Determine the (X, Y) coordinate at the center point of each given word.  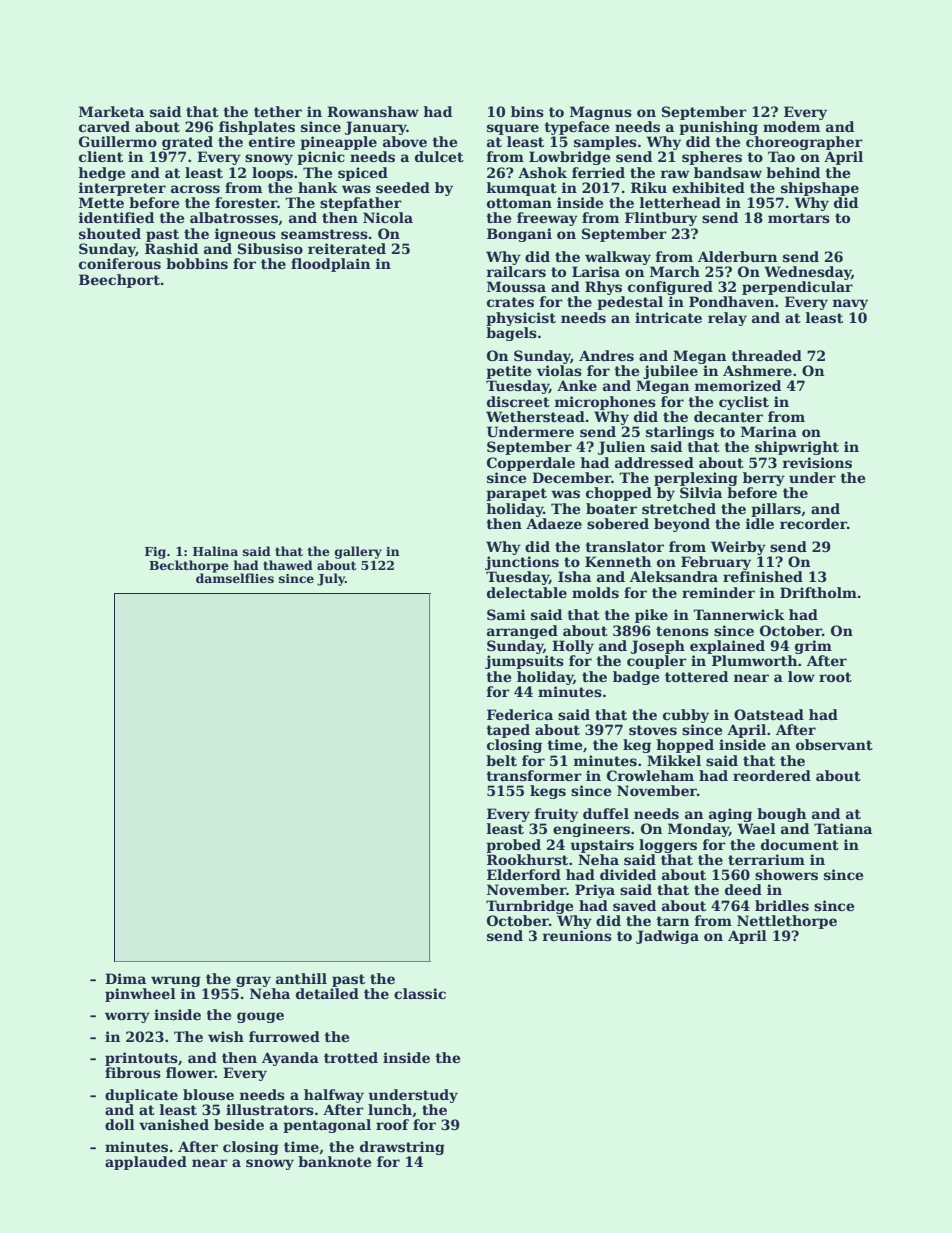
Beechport (119, 281)
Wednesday (808, 273)
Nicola (388, 217)
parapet (516, 494)
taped (508, 731)
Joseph (658, 647)
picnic (321, 158)
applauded (146, 1163)
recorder (813, 523)
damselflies (235, 578)
